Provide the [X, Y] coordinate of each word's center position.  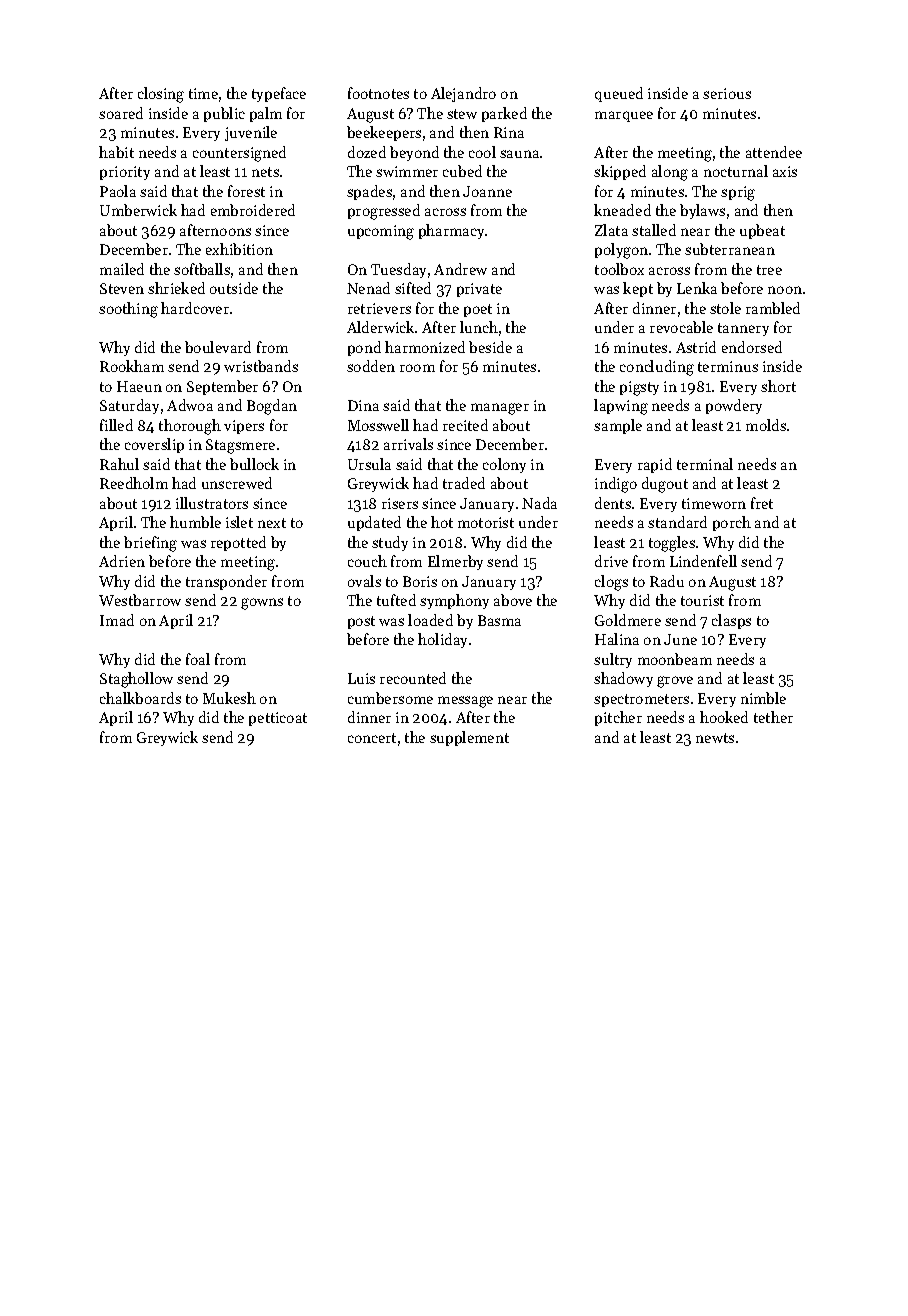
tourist [702, 600]
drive [611, 561]
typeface [279, 94]
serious [727, 93]
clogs [611, 583]
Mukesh [229, 698]
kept [638, 289]
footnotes [378, 93]
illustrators [212, 503]
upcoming [381, 232]
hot [442, 522]
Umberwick [138, 210]
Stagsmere [240, 446]
